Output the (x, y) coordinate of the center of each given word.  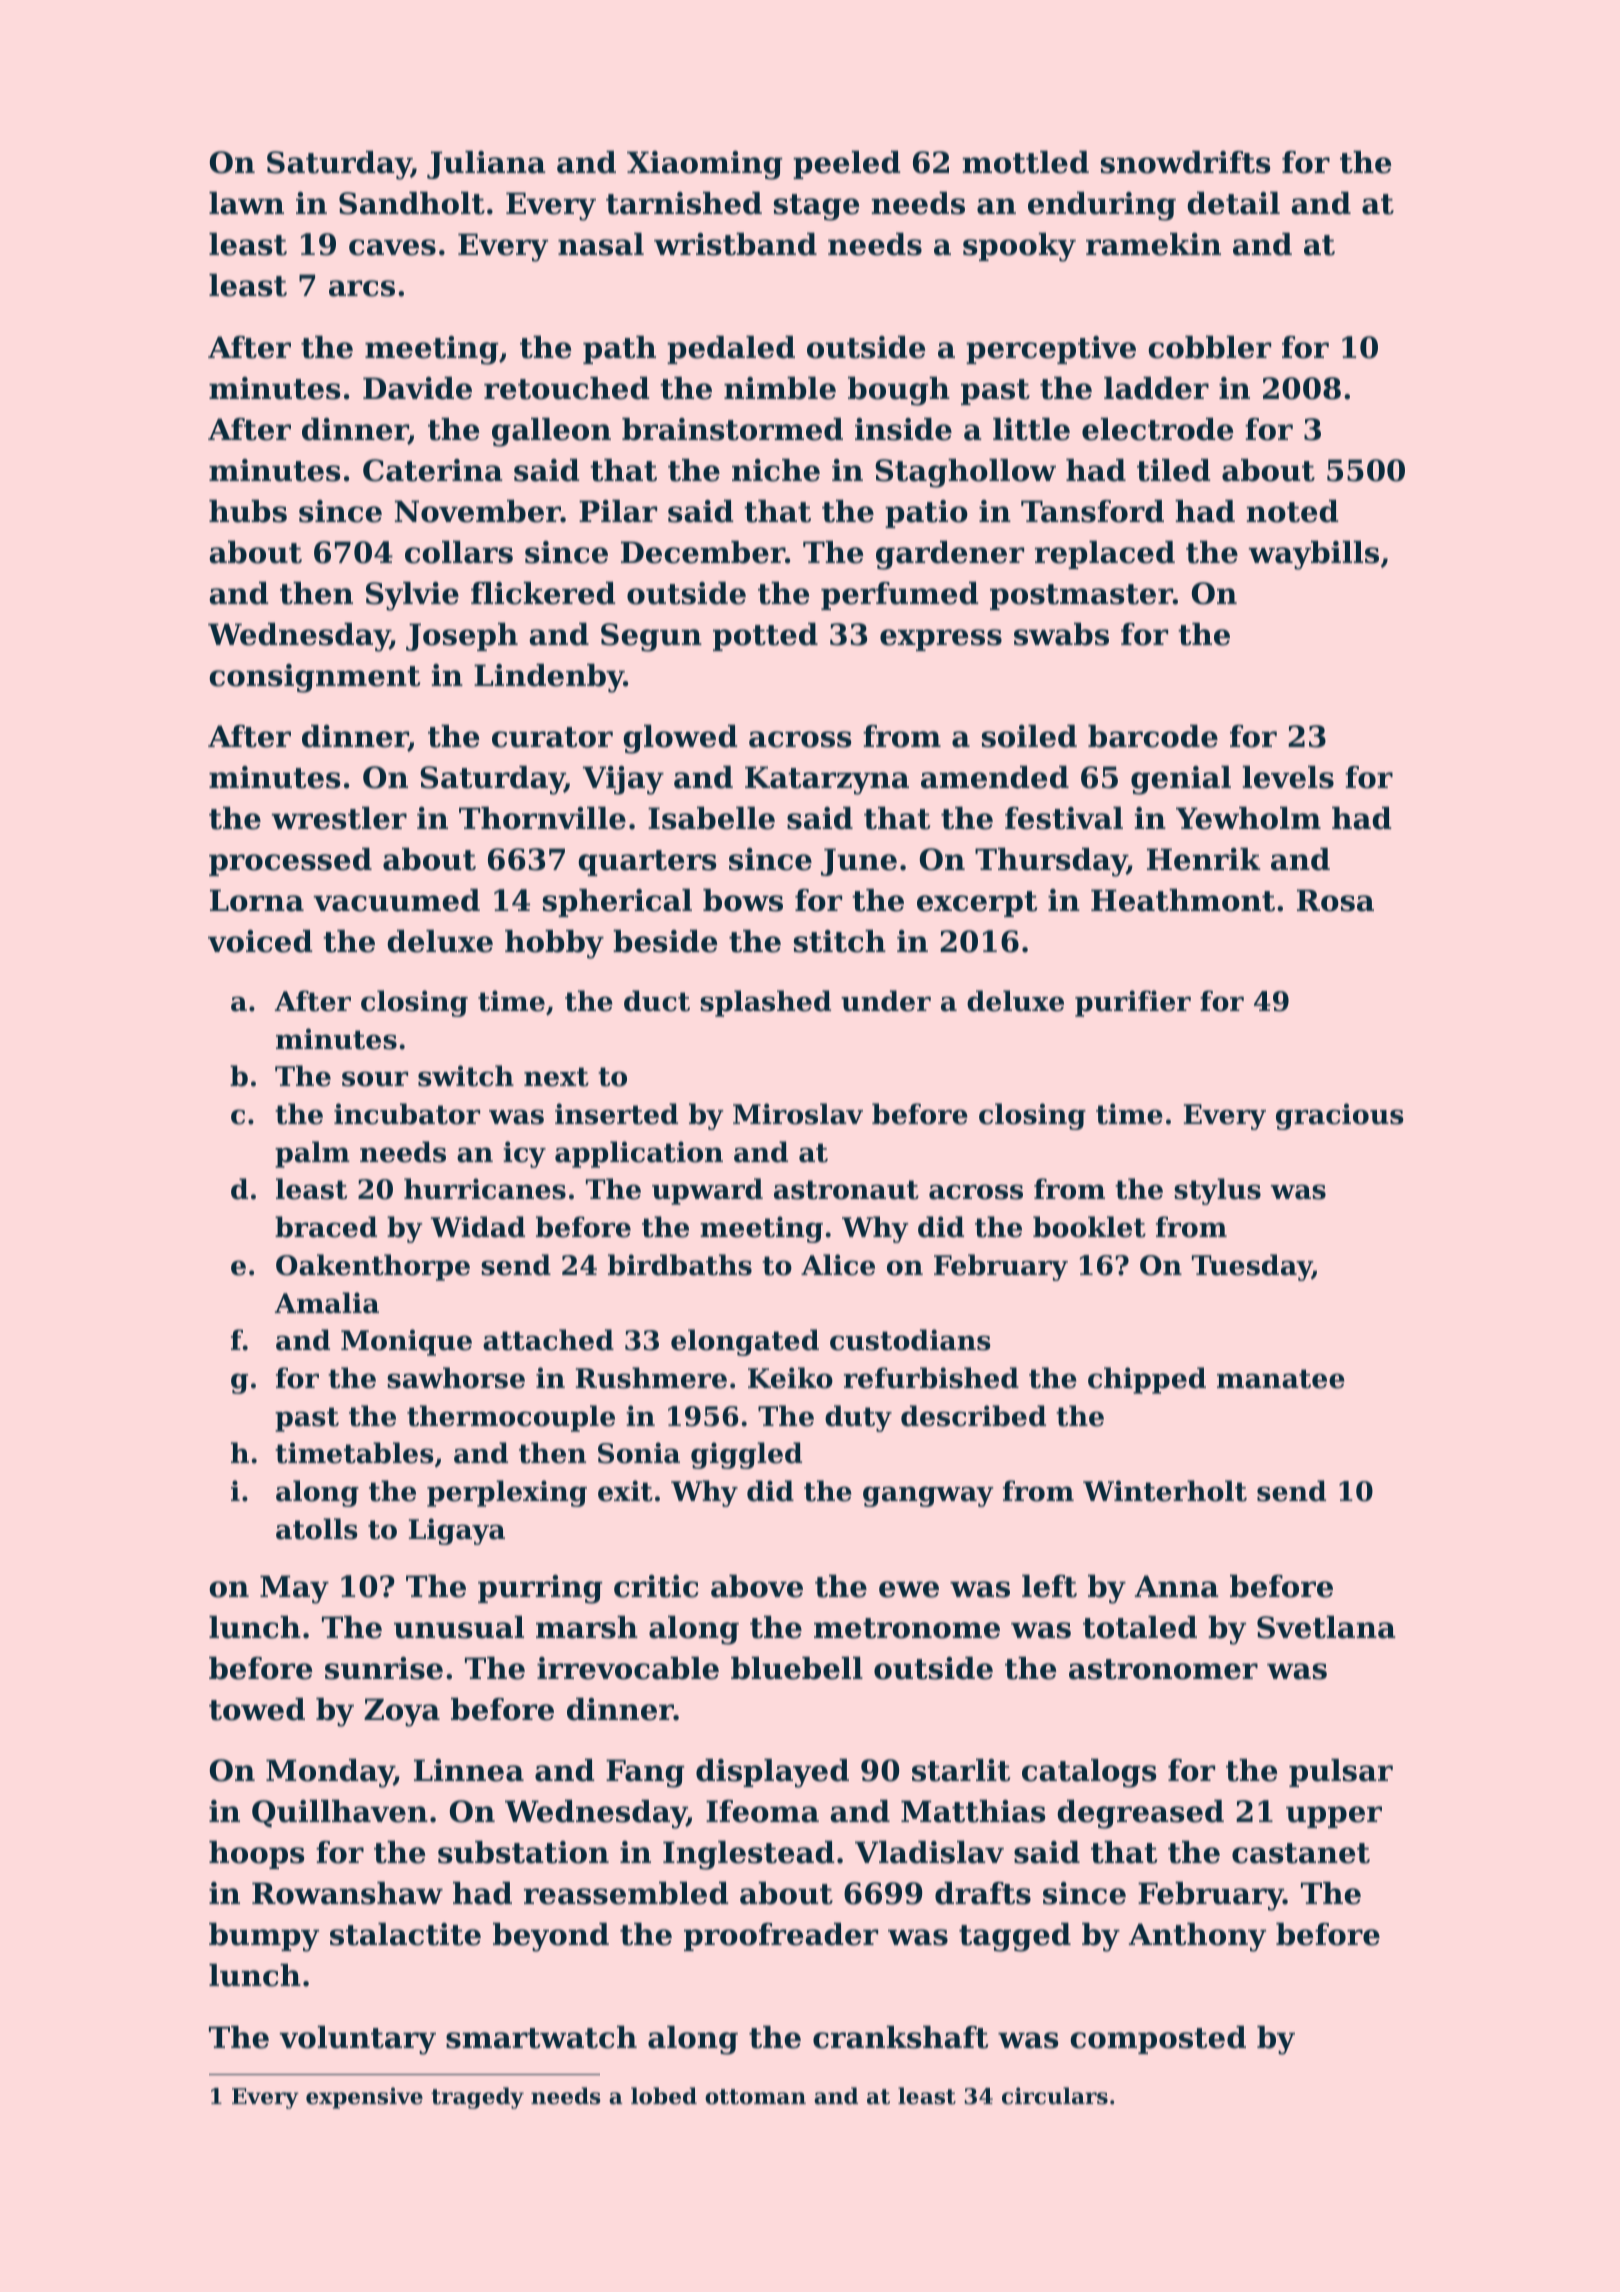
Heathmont (1183, 900)
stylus (1217, 1191)
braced (326, 1227)
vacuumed (396, 900)
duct (657, 1001)
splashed (765, 1003)
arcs (362, 288)
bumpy (264, 1937)
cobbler (1209, 347)
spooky (1019, 247)
